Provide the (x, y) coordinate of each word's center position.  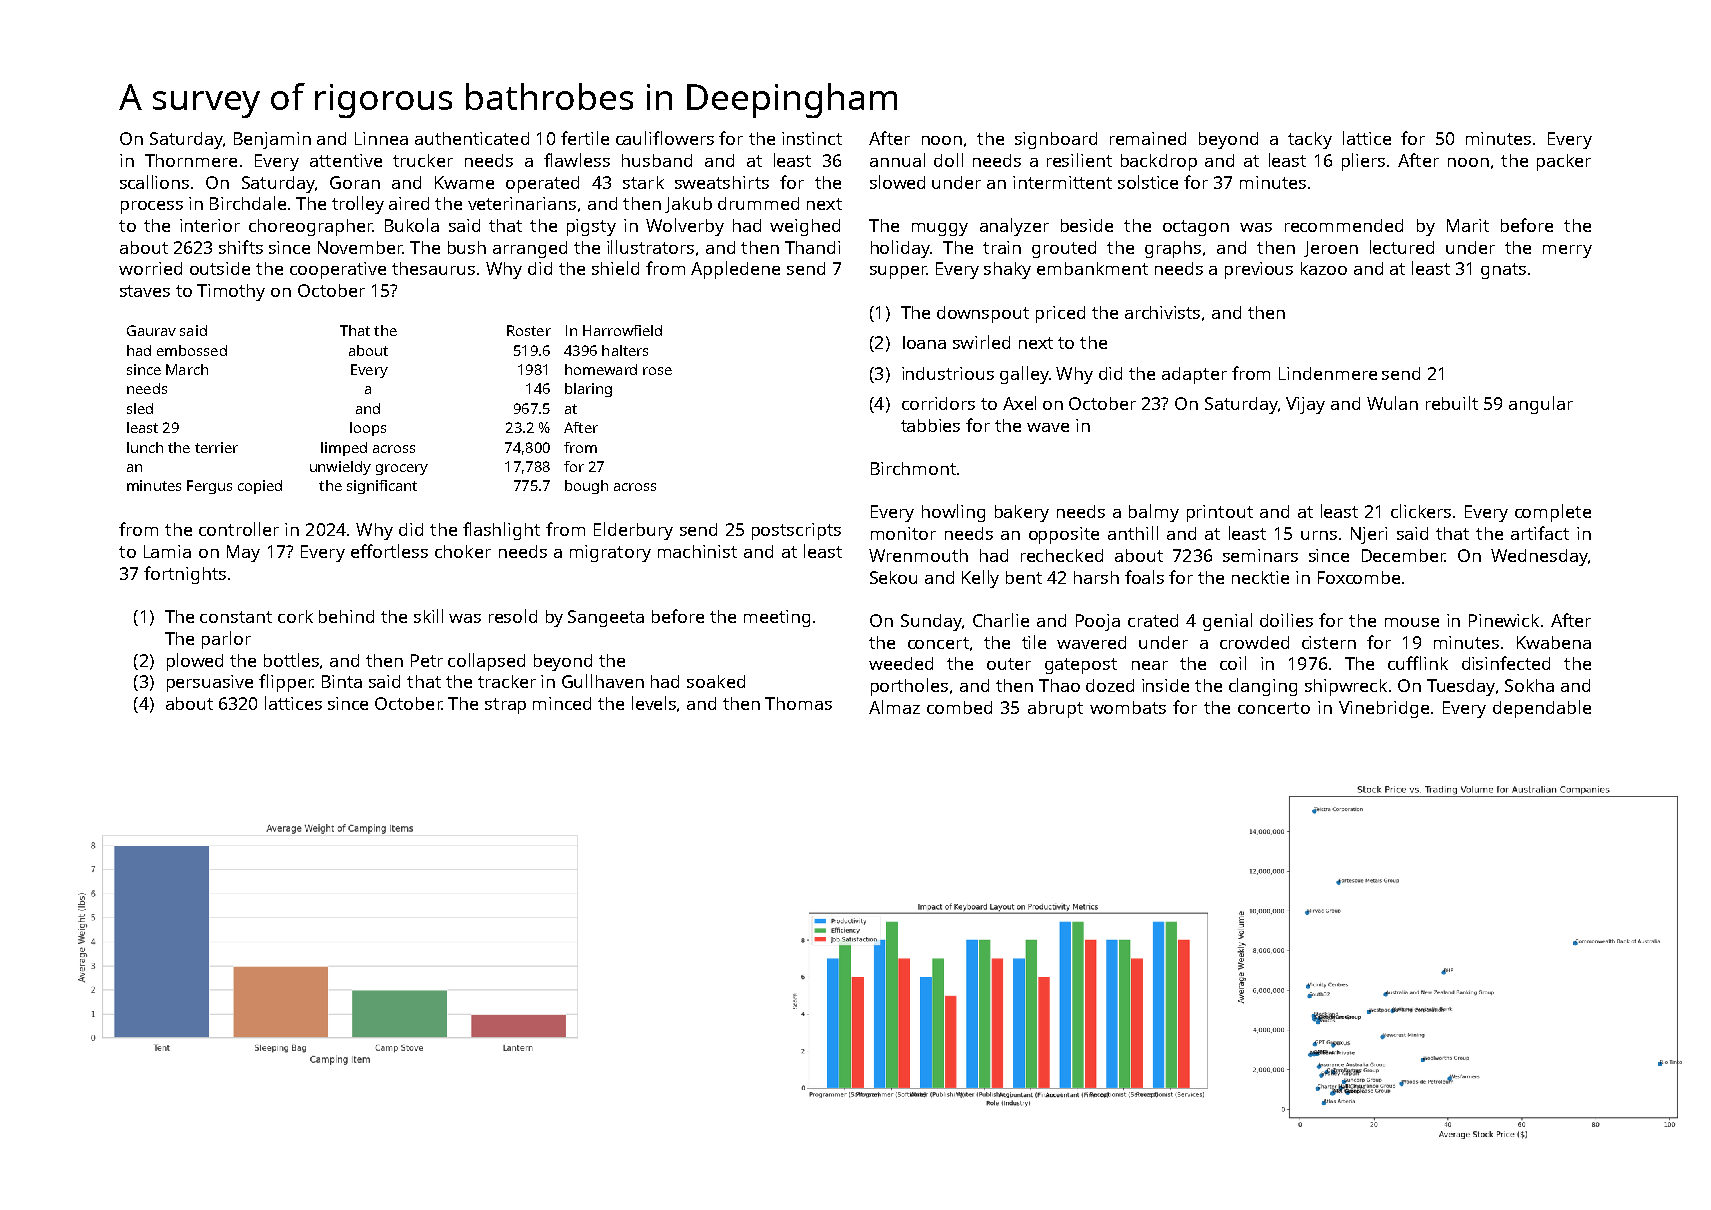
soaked (716, 681)
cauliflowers (665, 138)
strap (505, 706)
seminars (1260, 555)
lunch (145, 447)
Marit (1468, 225)
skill (428, 616)
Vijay (1305, 405)
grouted (1064, 249)
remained (1148, 138)
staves (145, 291)
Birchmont (913, 468)
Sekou (893, 577)
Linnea (381, 138)
